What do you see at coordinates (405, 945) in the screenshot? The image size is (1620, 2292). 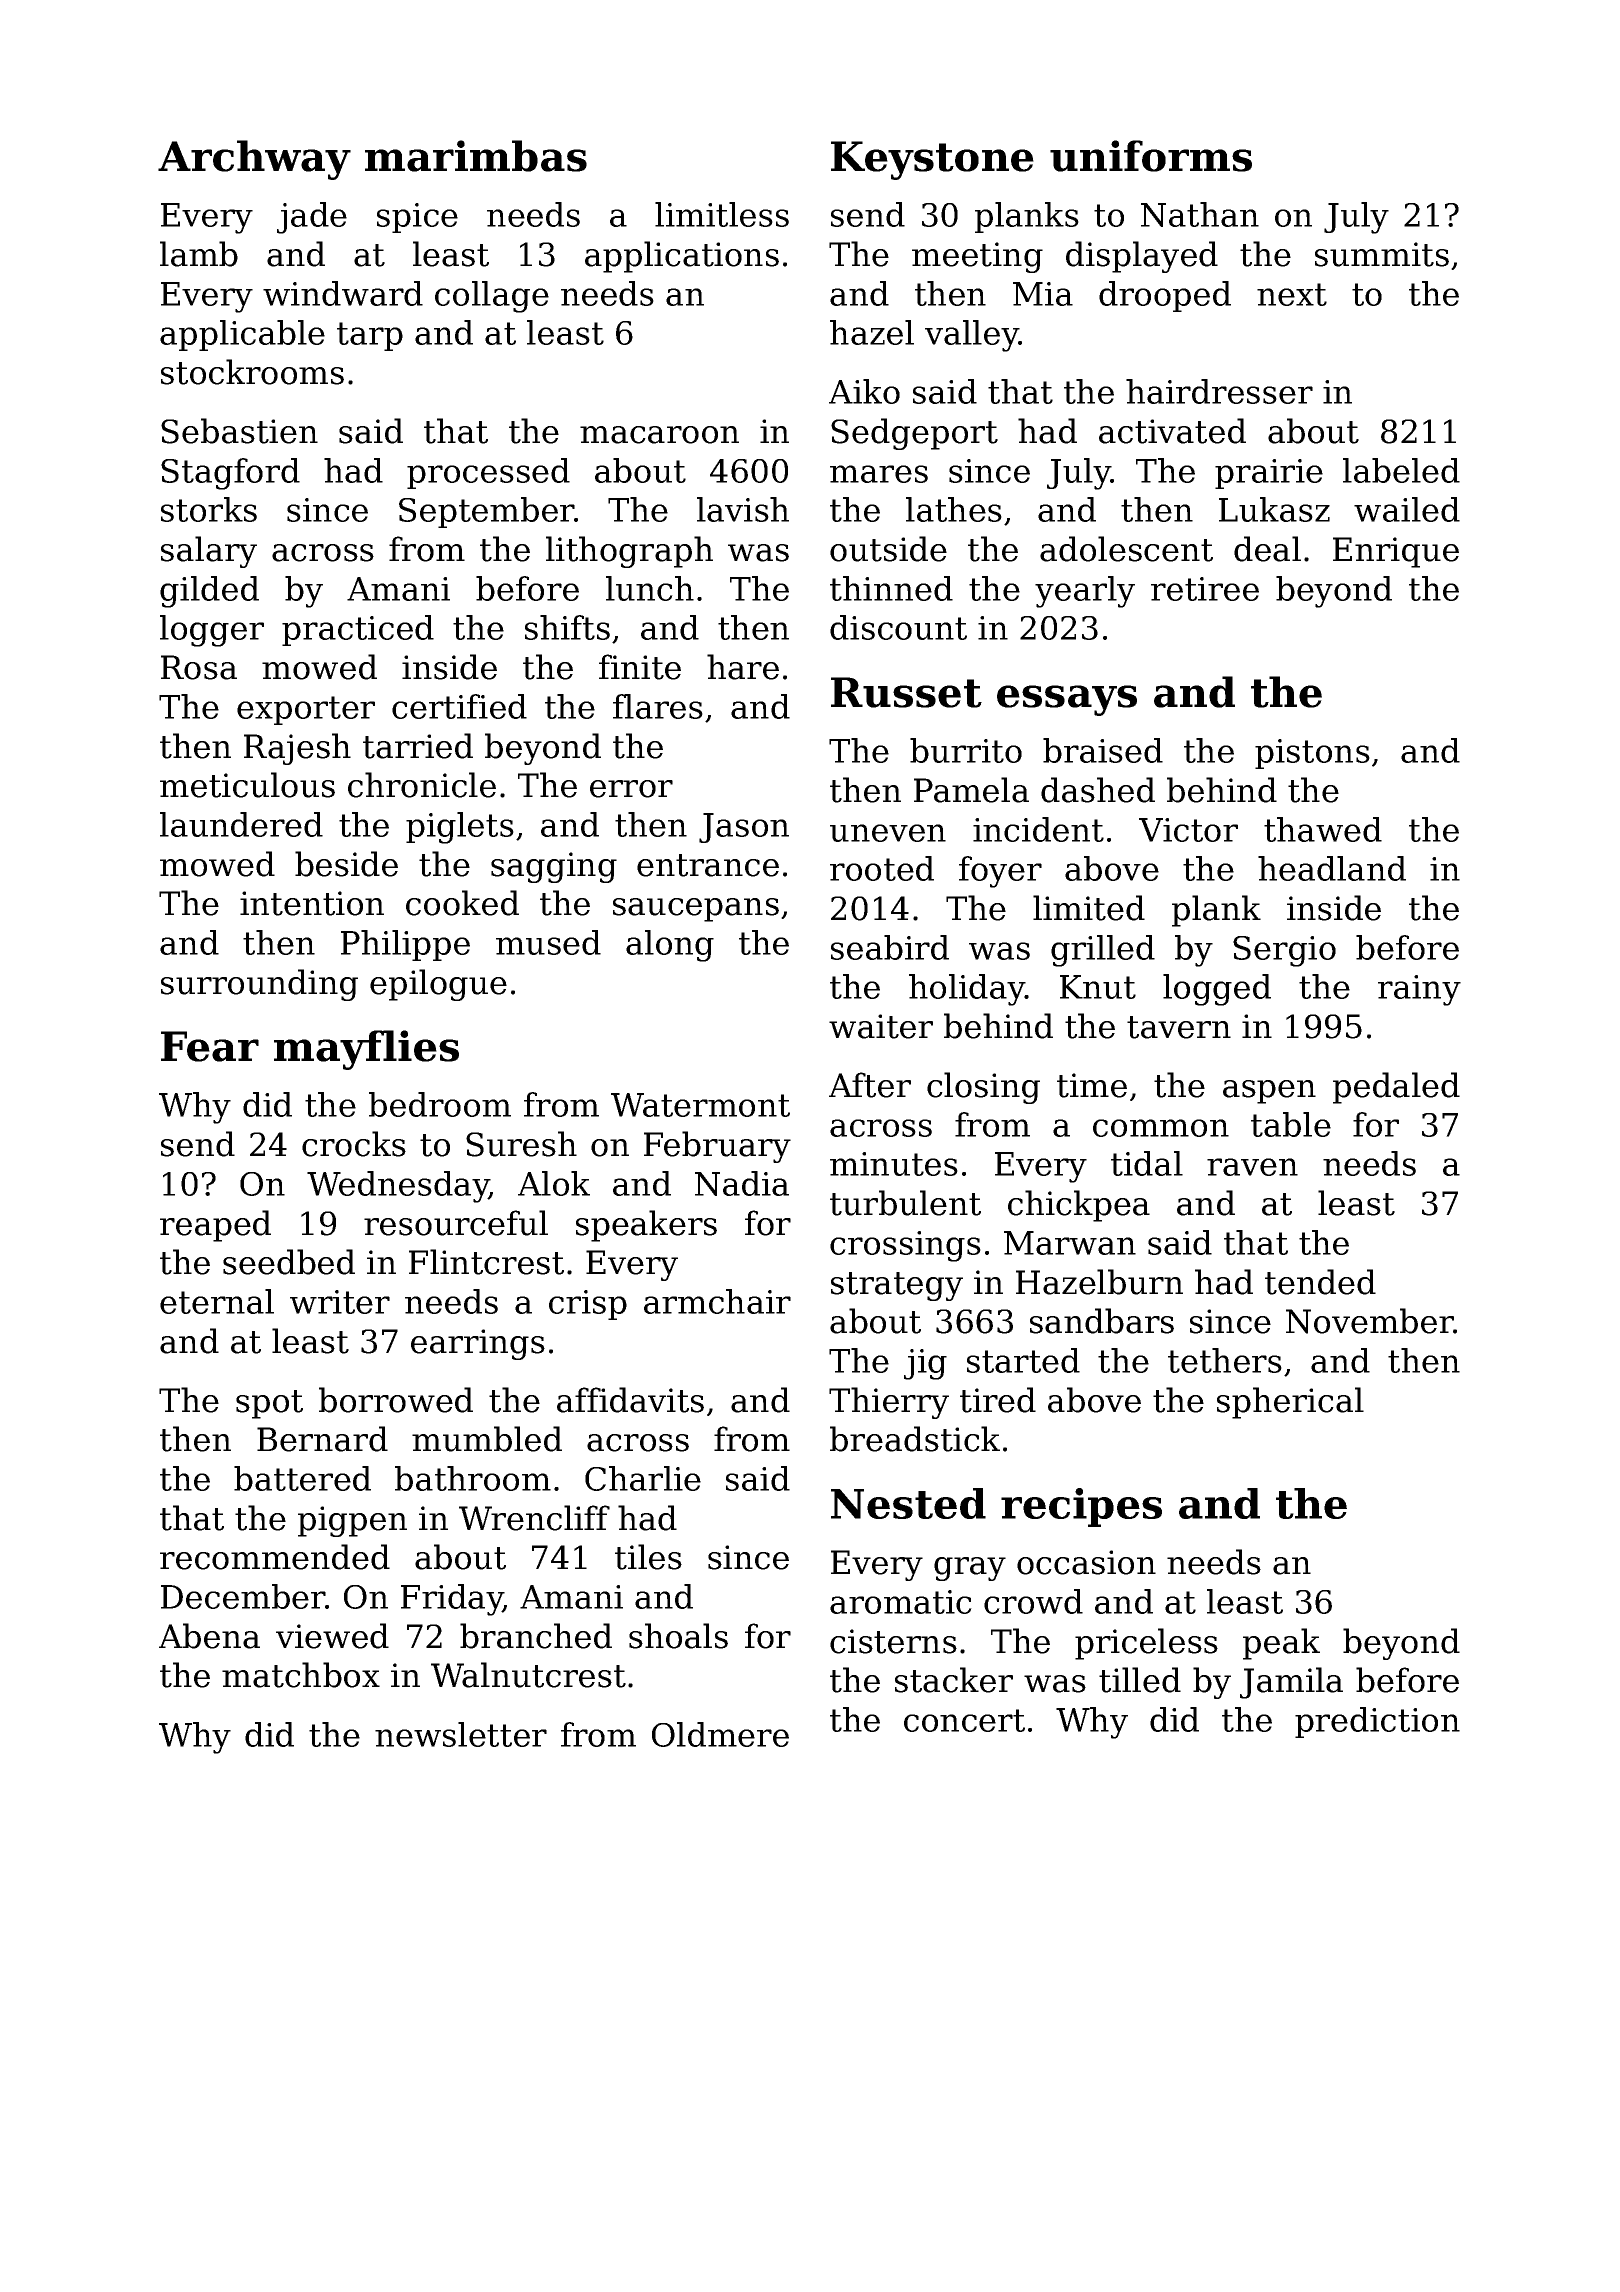 I see `Philippe` at bounding box center [405, 945].
